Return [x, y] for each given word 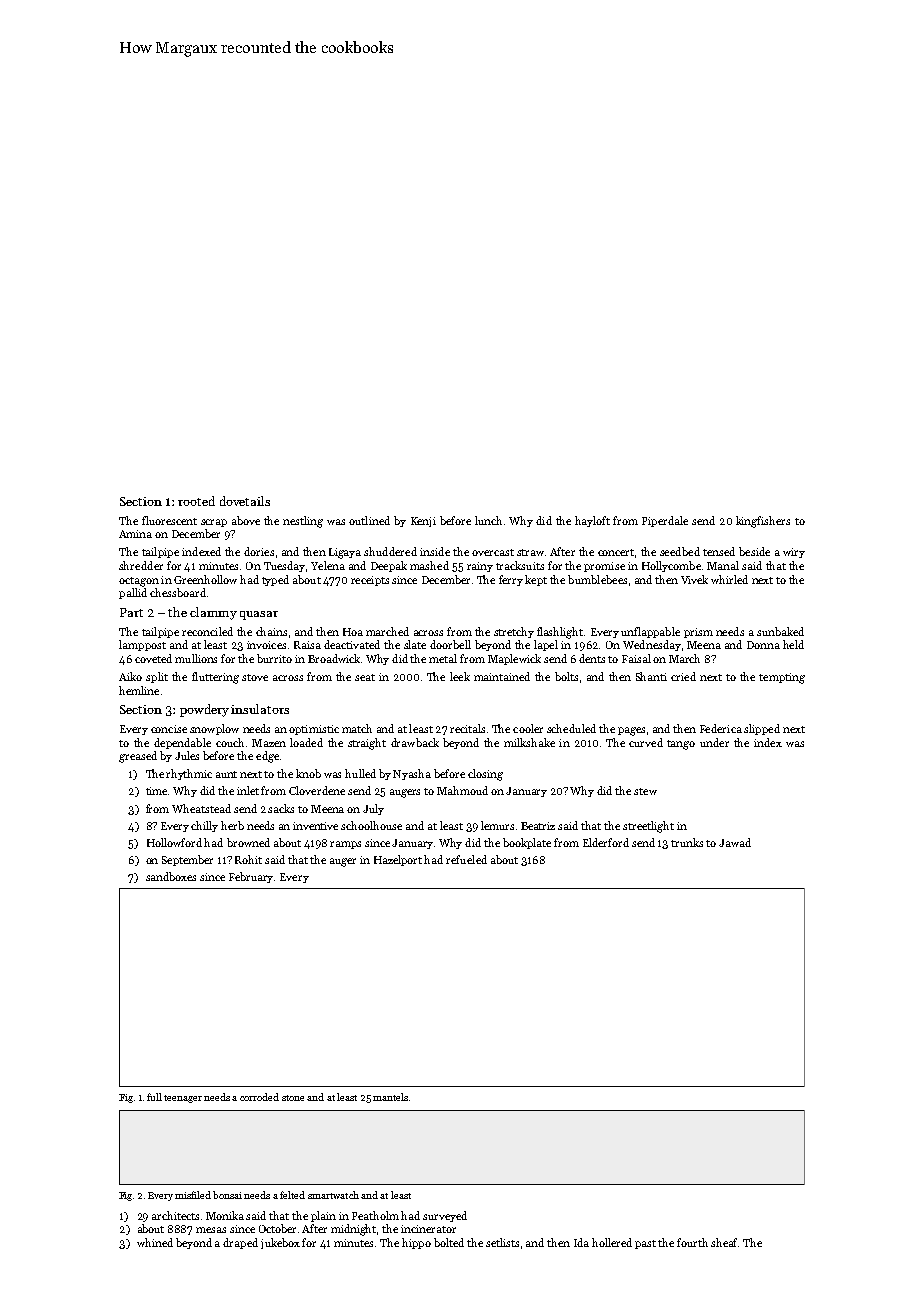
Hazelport [398, 860]
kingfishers [763, 522]
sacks [281, 808]
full [154, 1097]
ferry [511, 580]
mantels [390, 1097]
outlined [369, 520]
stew [645, 791]
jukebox [280, 1243]
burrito [274, 658]
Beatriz [538, 826]
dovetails [245, 501]
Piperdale [665, 521]
